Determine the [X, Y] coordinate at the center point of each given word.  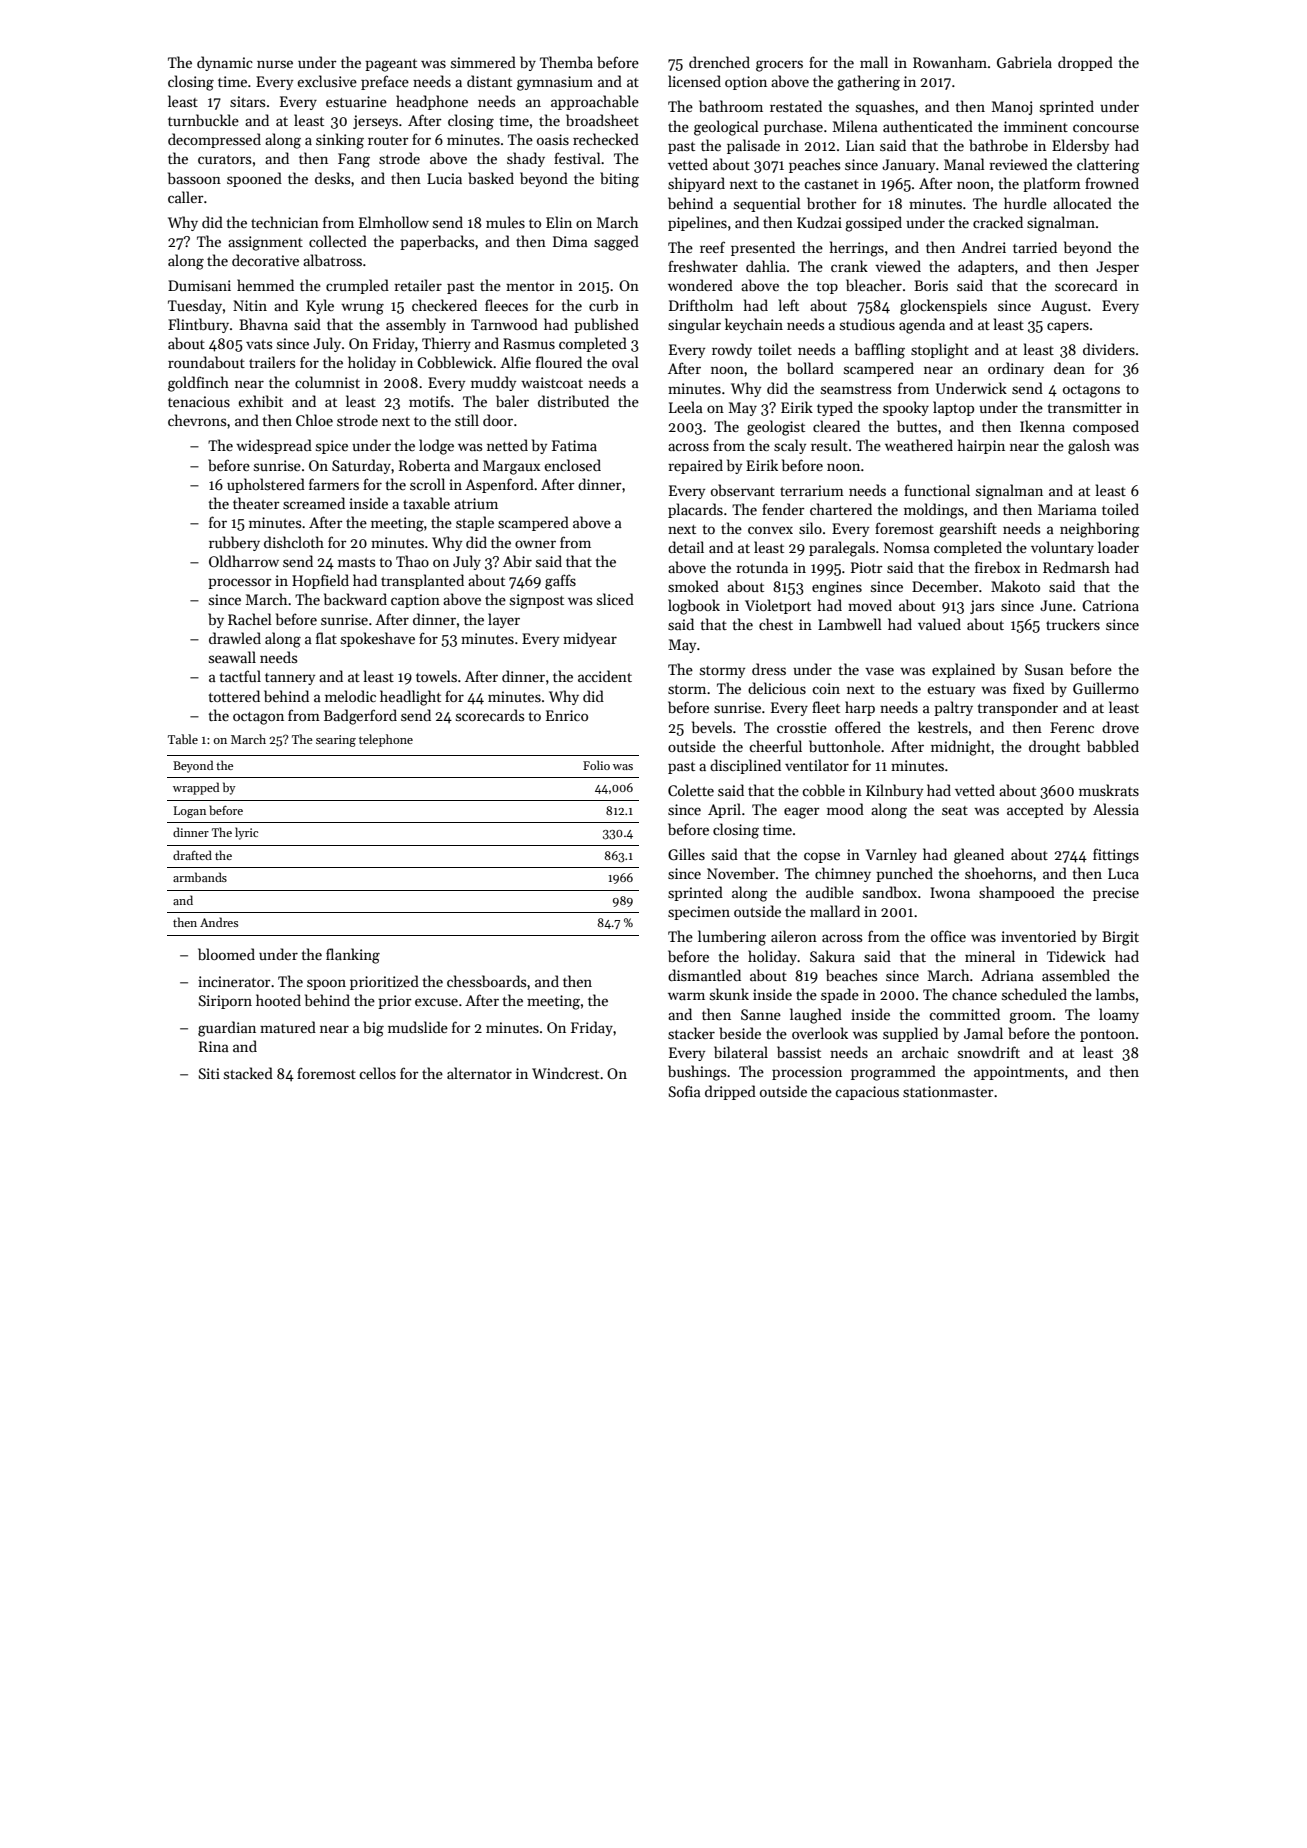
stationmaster [948, 1091]
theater [256, 503]
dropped [1085, 63]
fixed [1029, 688]
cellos [377, 1073]
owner [535, 544]
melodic [350, 696]
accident [605, 676]
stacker [691, 1033]
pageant [391, 65]
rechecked [606, 139]
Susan [1044, 669]
